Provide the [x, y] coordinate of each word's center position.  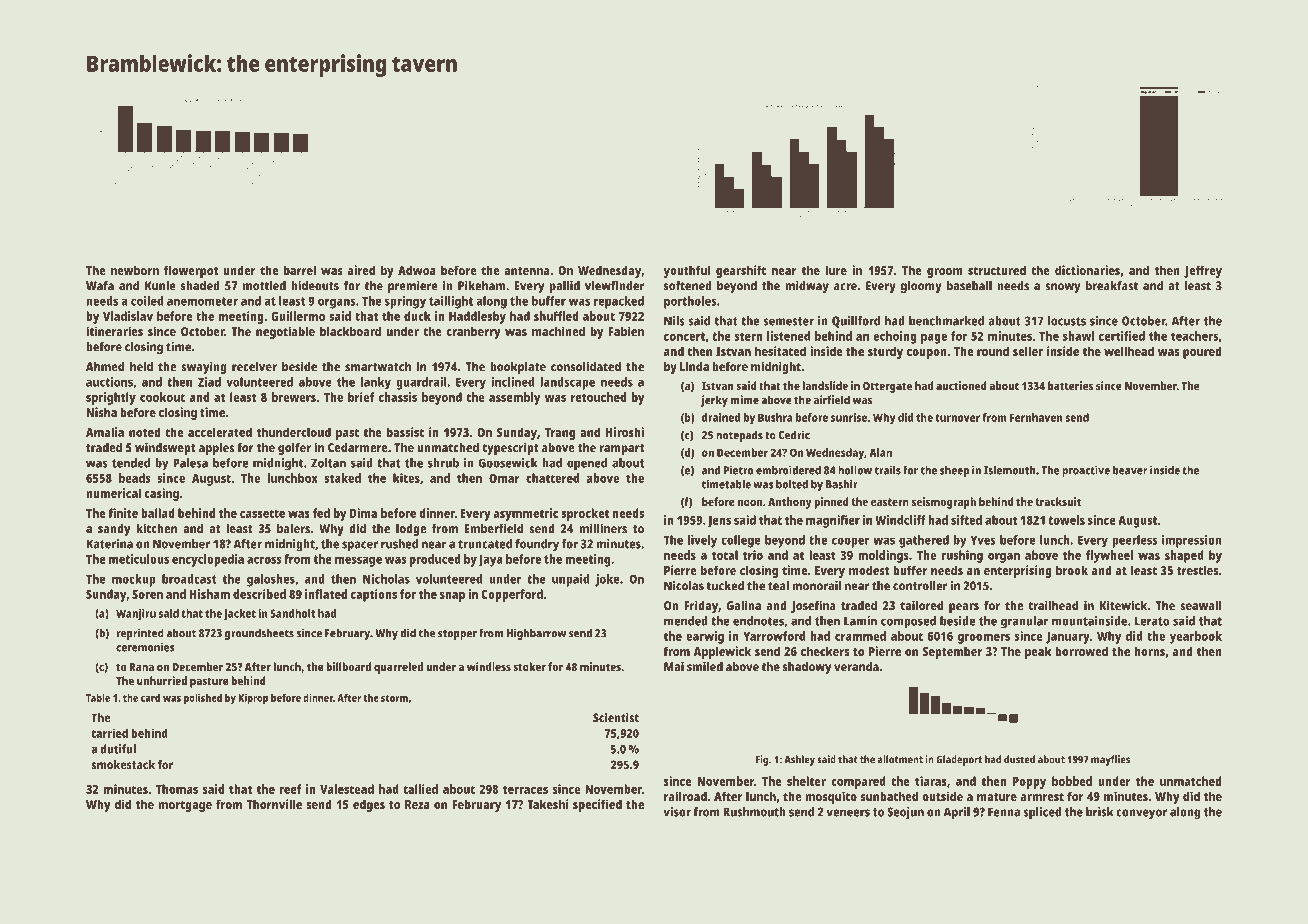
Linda [694, 366]
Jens [719, 522]
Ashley [799, 760]
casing [161, 494]
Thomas [177, 789]
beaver [1130, 470]
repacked [619, 302]
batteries [1070, 385]
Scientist [616, 717]
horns [1149, 651]
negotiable [285, 332]
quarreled [398, 668]
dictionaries [1087, 270]
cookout [162, 397]
